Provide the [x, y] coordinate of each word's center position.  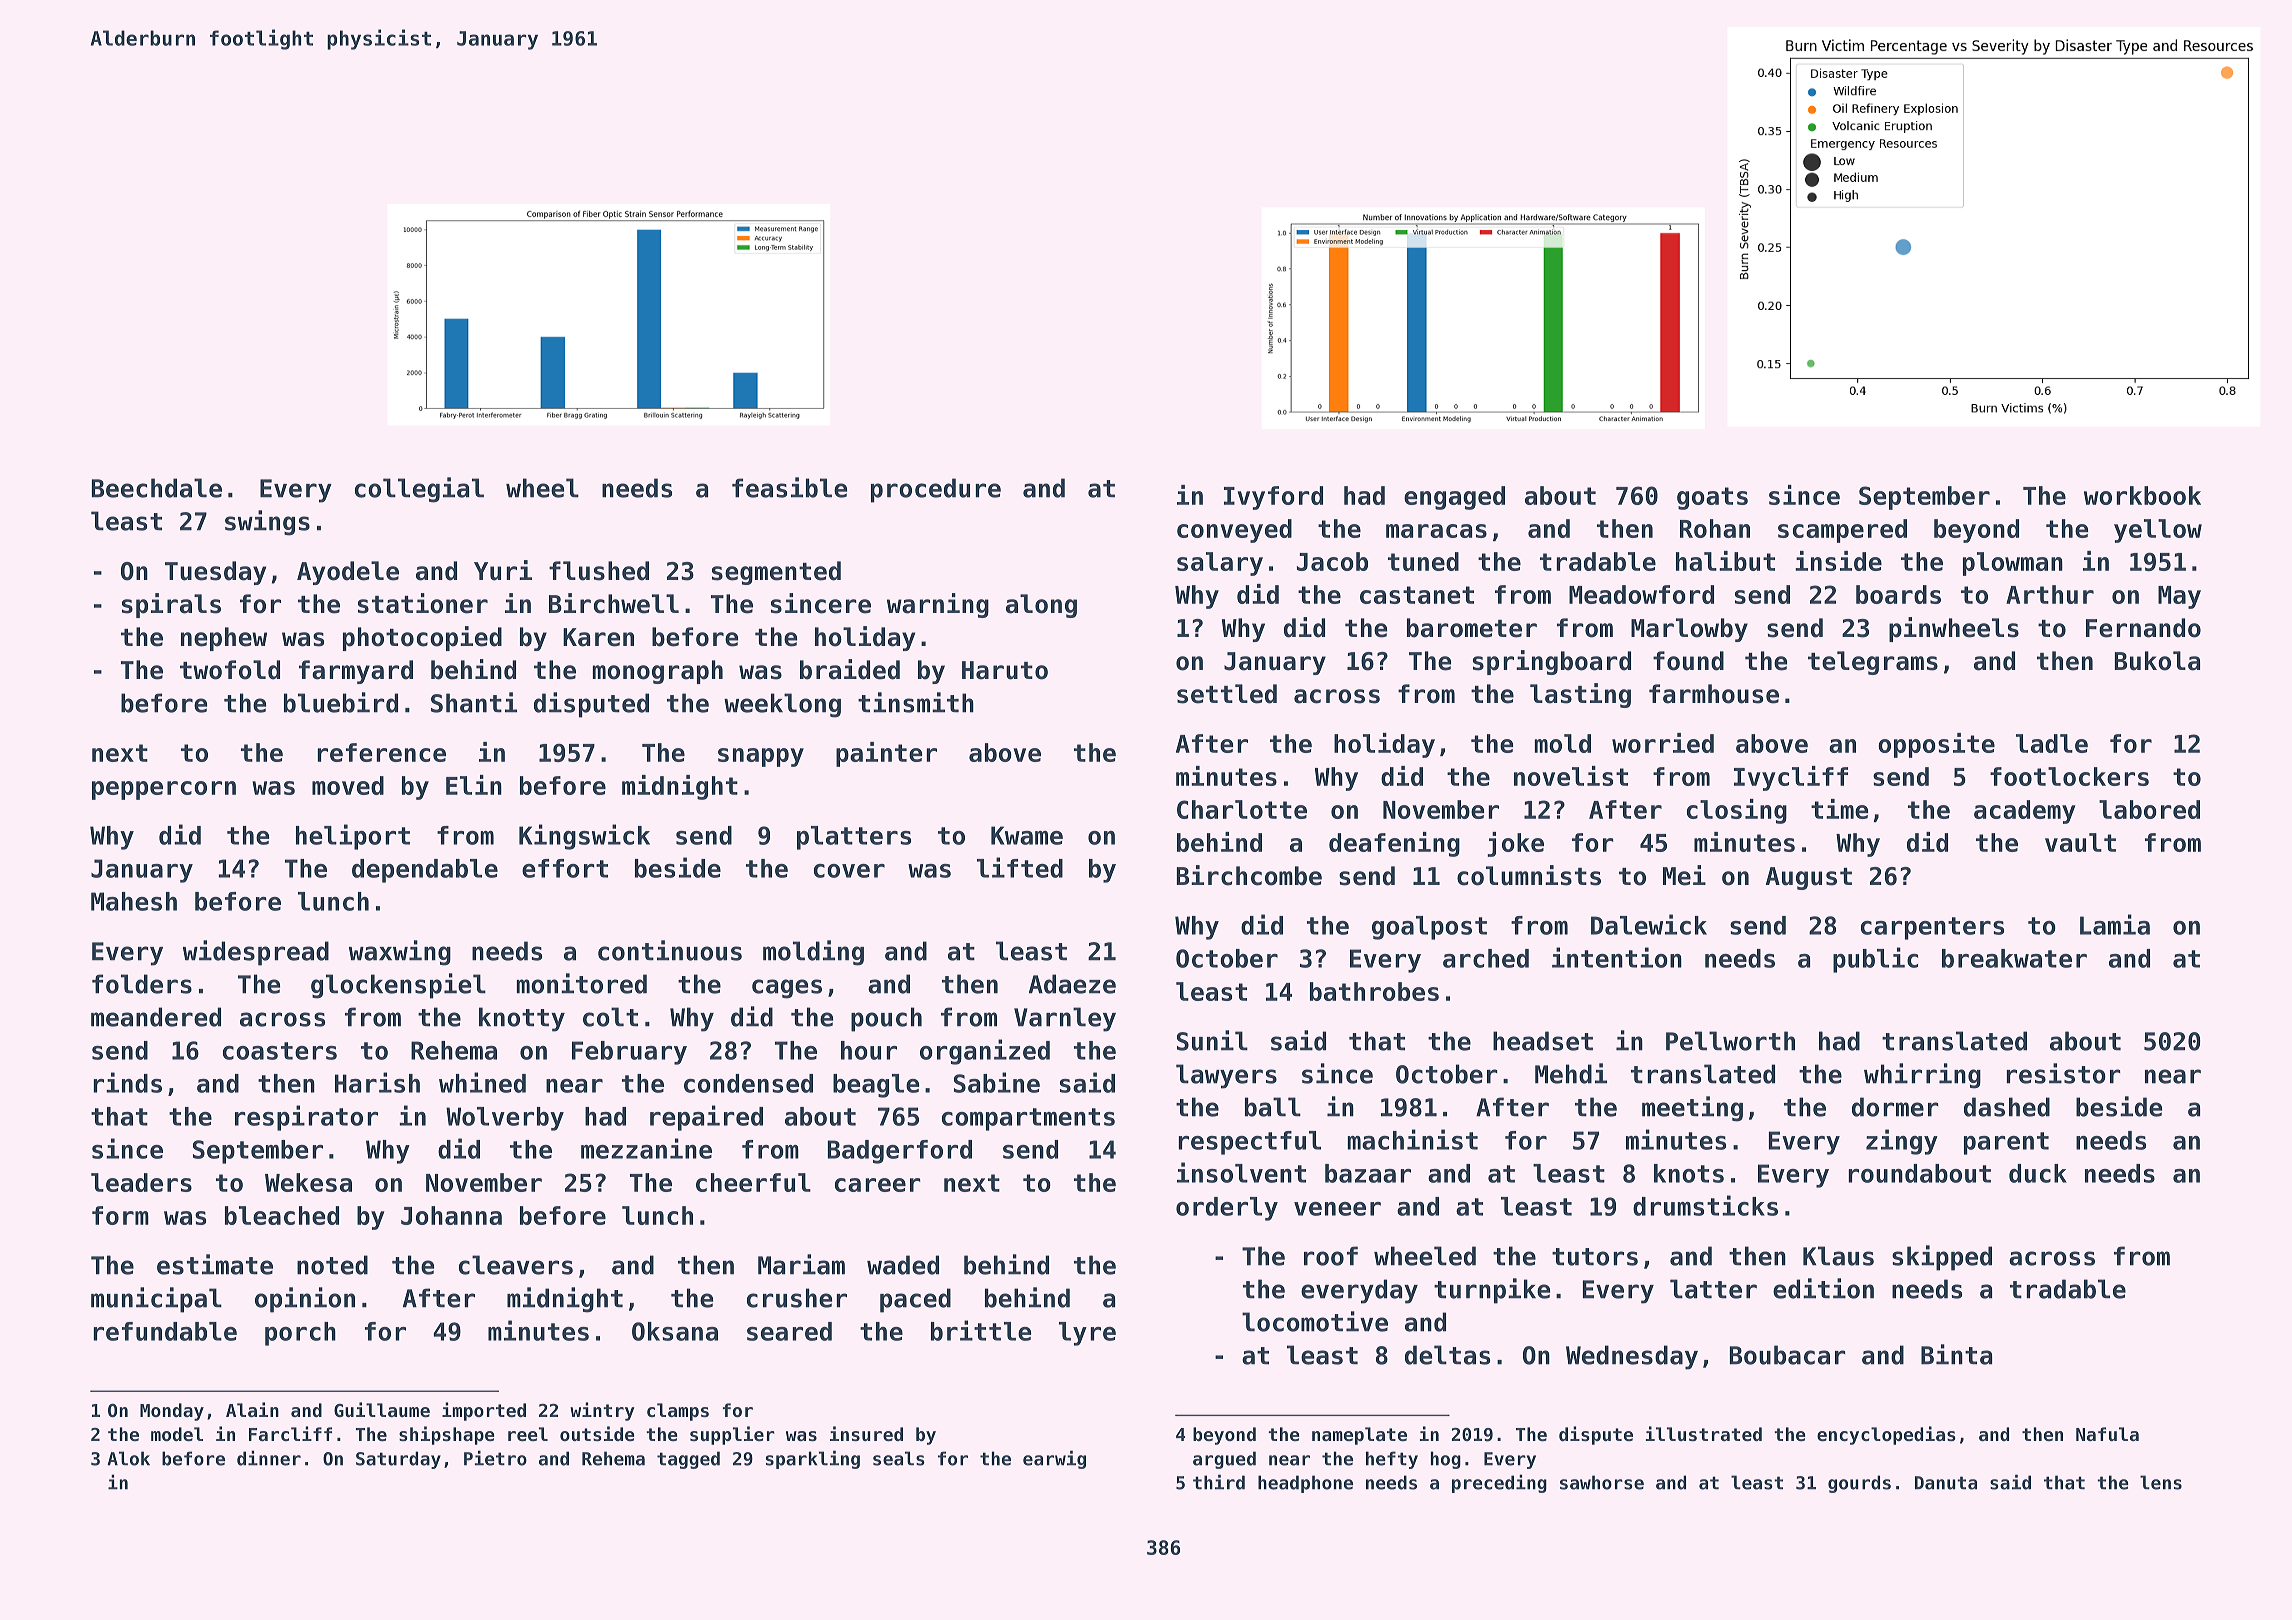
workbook [2142, 495]
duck [2038, 1173]
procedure [936, 490]
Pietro [495, 1458]
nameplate [1359, 1436]
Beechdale [156, 488]
